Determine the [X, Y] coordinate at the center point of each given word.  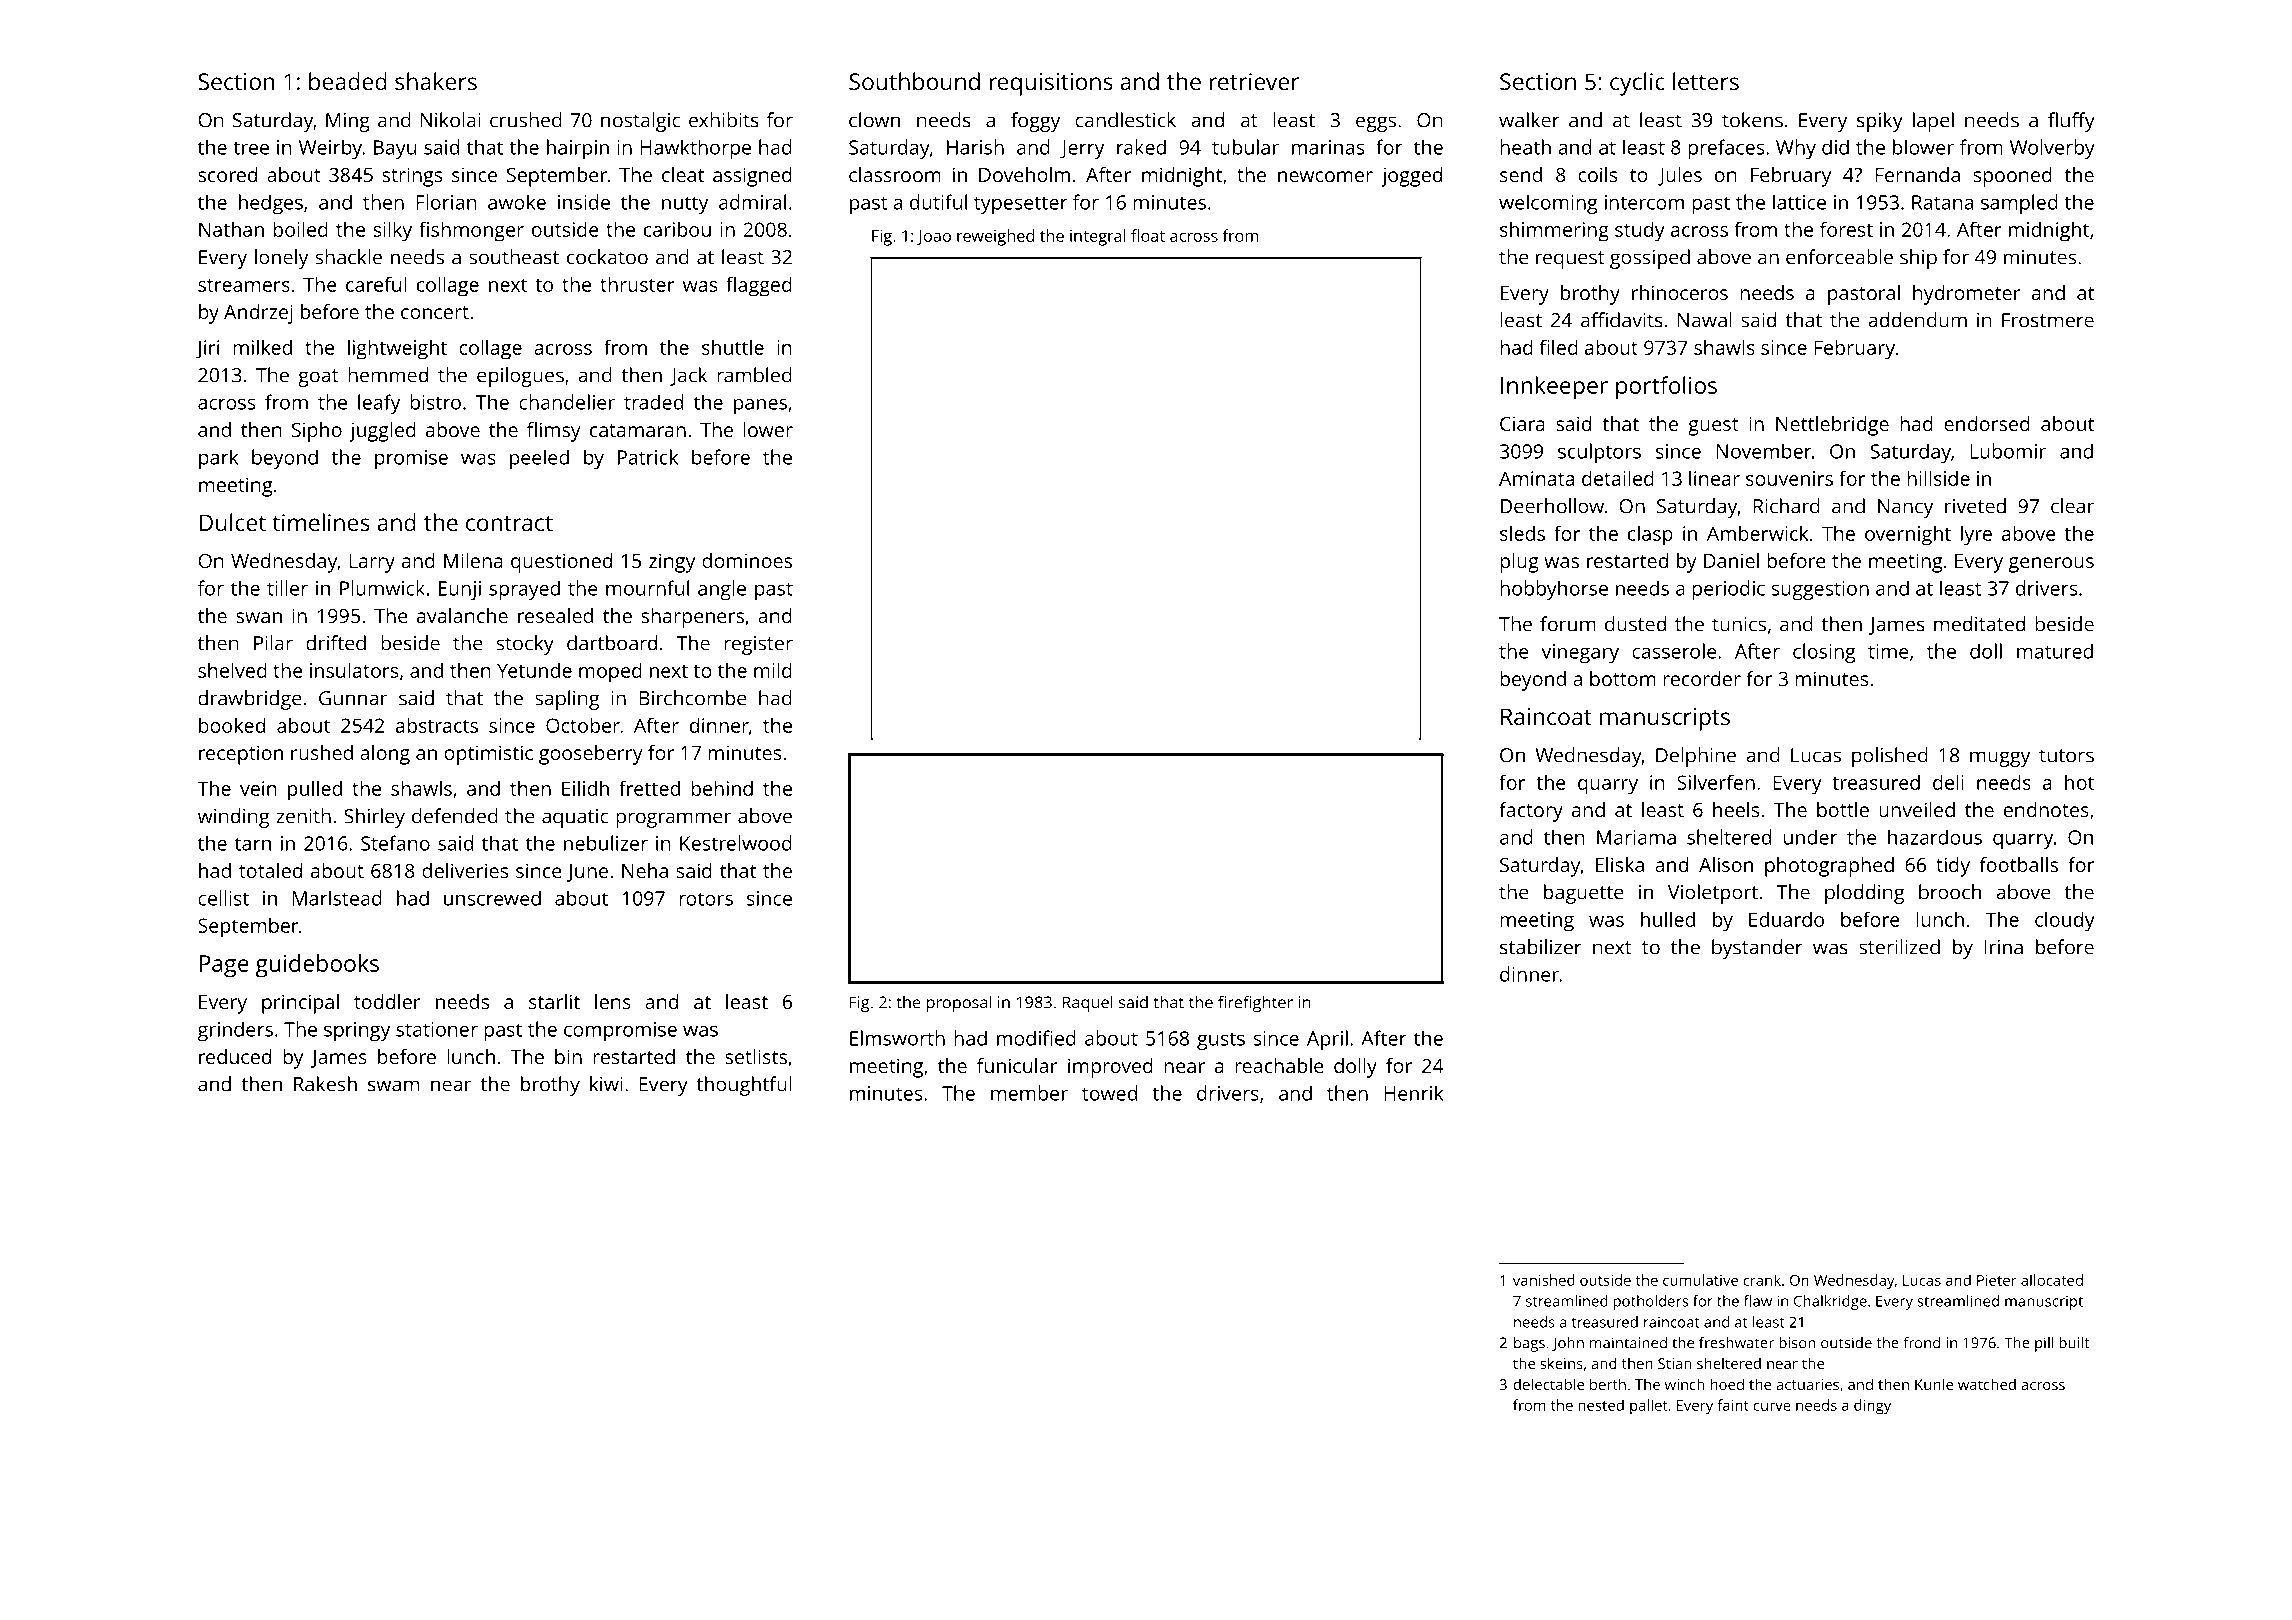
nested [1601, 1405]
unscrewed [492, 898]
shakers [436, 81]
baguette [1584, 894]
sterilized [1899, 947]
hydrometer [1967, 295]
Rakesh [325, 1084]
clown [874, 120]
